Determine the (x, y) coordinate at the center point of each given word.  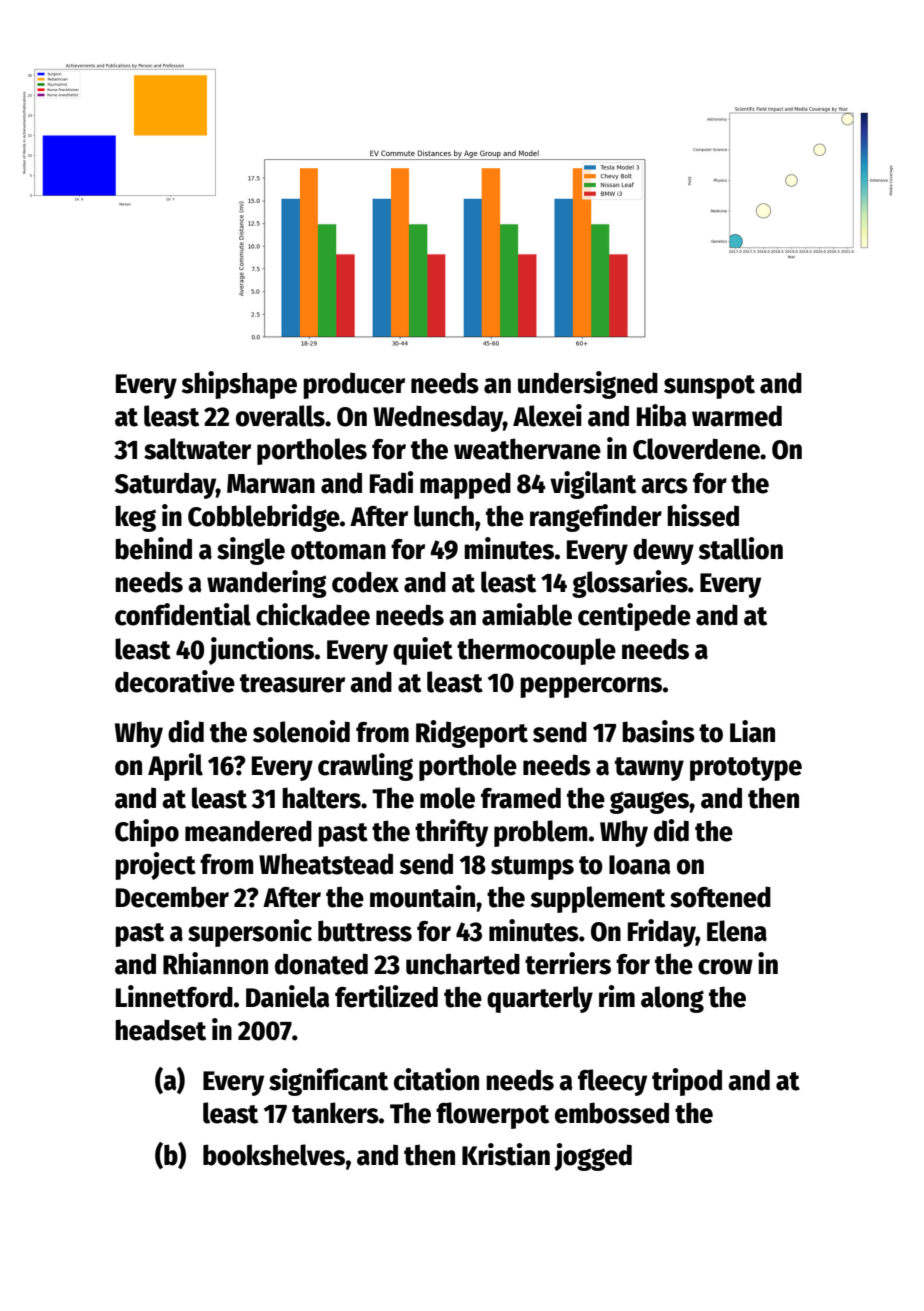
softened (720, 897)
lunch (444, 516)
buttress (365, 931)
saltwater (197, 449)
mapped (465, 485)
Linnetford (174, 996)
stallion (741, 548)
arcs (664, 486)
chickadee (313, 614)
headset (160, 1030)
